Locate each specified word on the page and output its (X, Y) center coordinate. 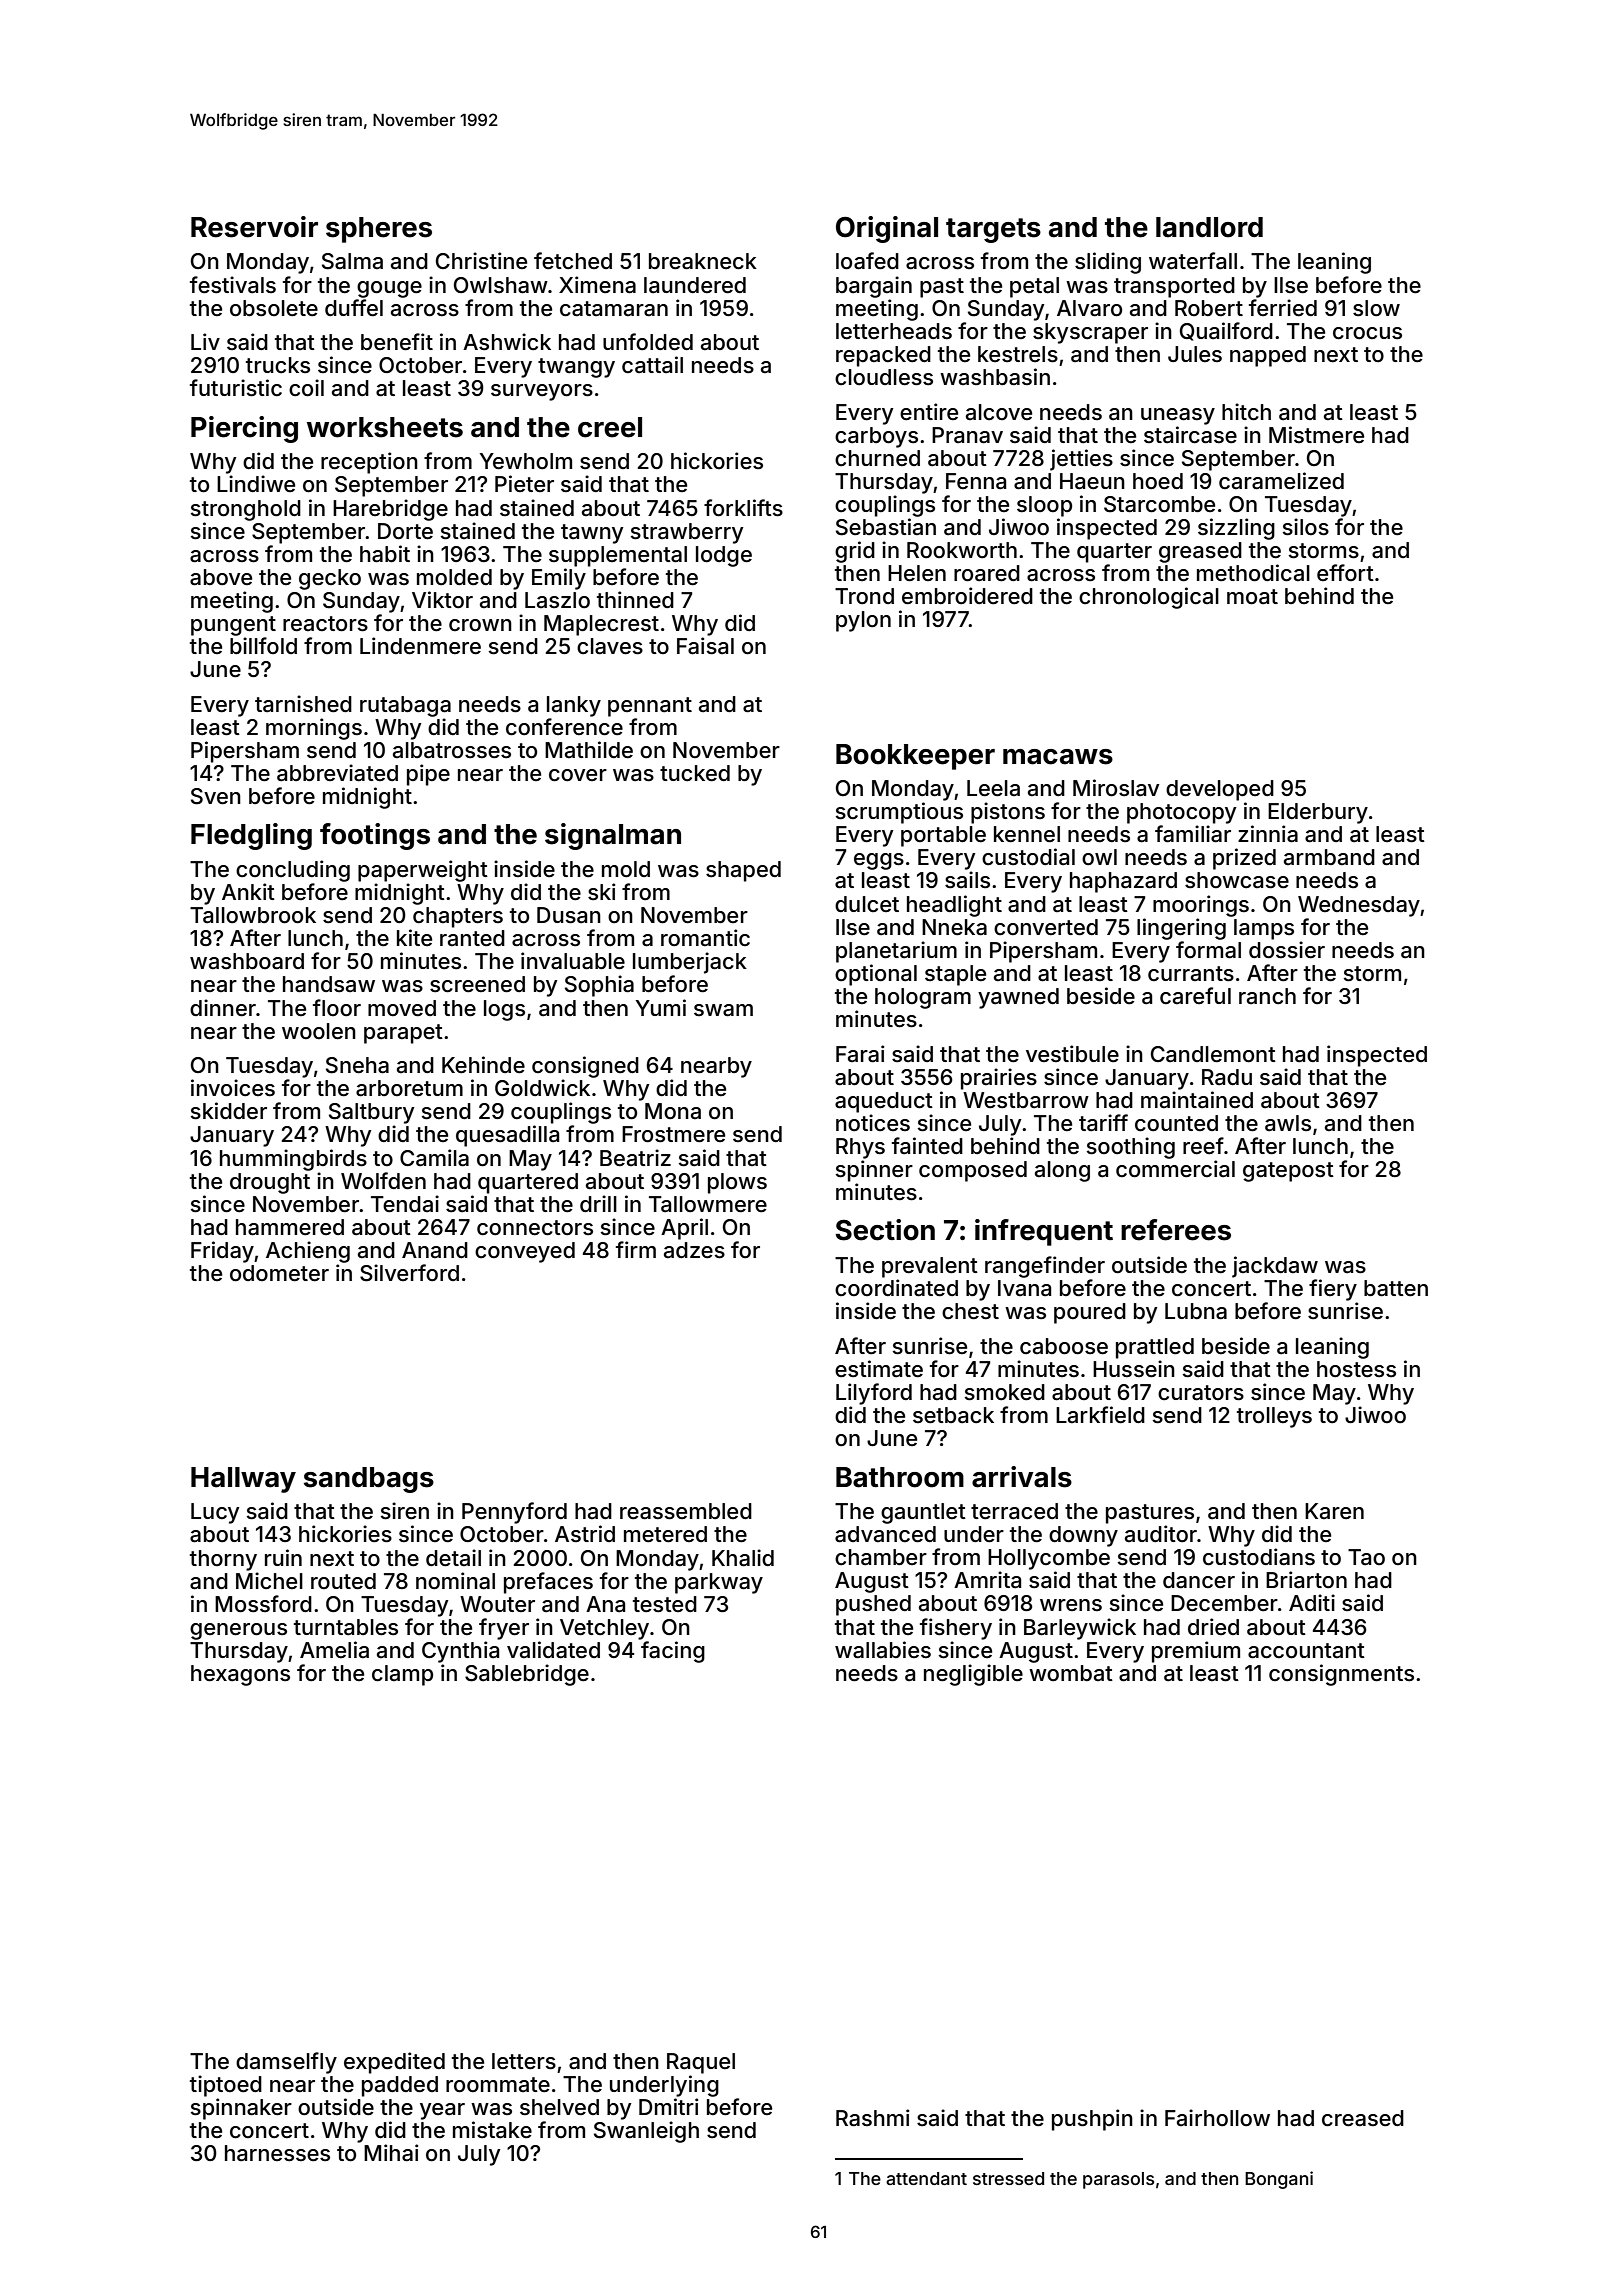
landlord (1209, 227)
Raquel (701, 2063)
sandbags (369, 1480)
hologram (923, 998)
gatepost (1288, 1172)
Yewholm (526, 461)
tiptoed (226, 2086)
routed (343, 1581)
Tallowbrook (253, 915)
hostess (1356, 1369)
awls (1288, 1123)
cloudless (884, 377)
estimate (879, 1369)
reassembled (686, 1511)
